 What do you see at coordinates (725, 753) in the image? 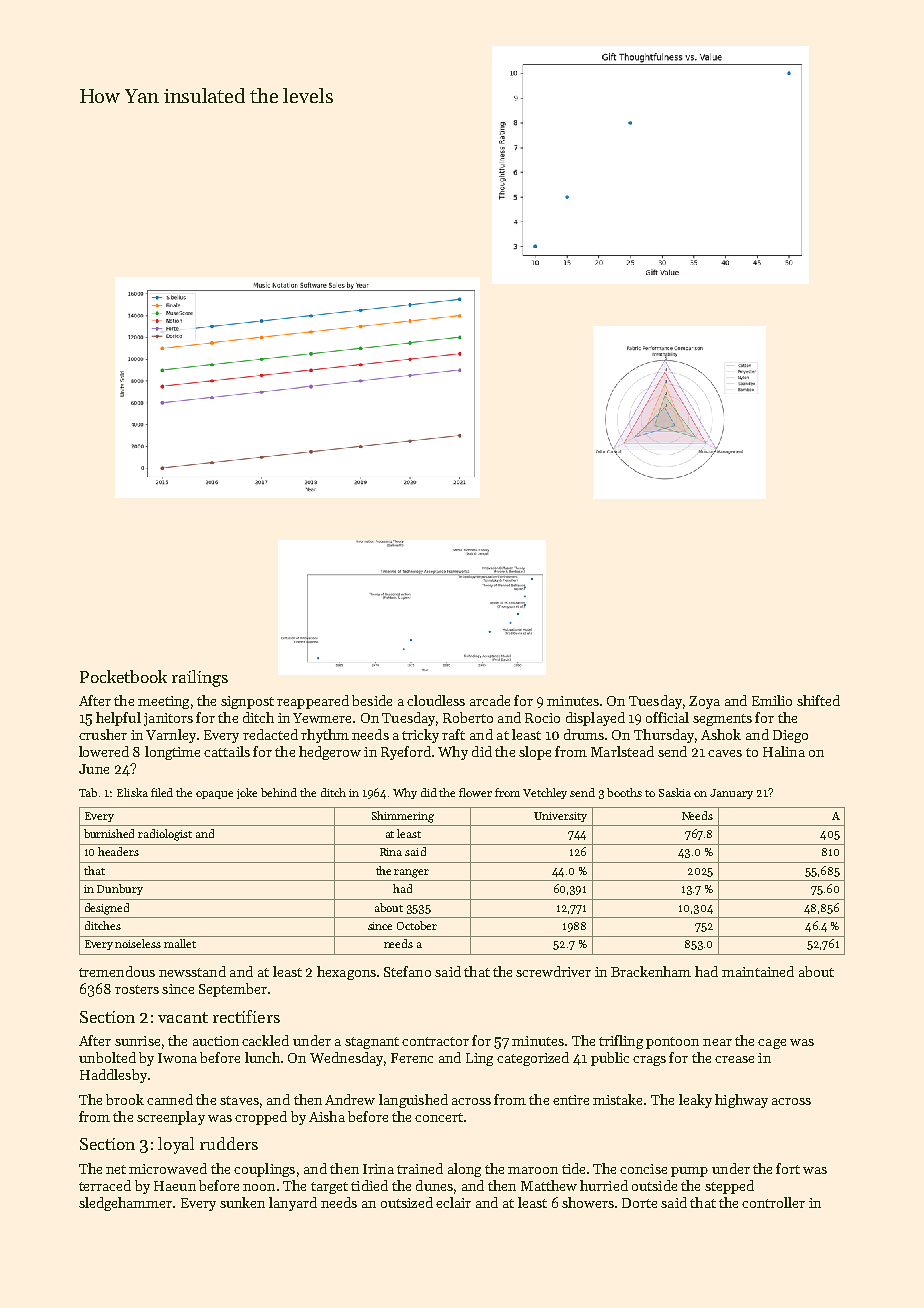
I see `caves` at bounding box center [725, 753].
